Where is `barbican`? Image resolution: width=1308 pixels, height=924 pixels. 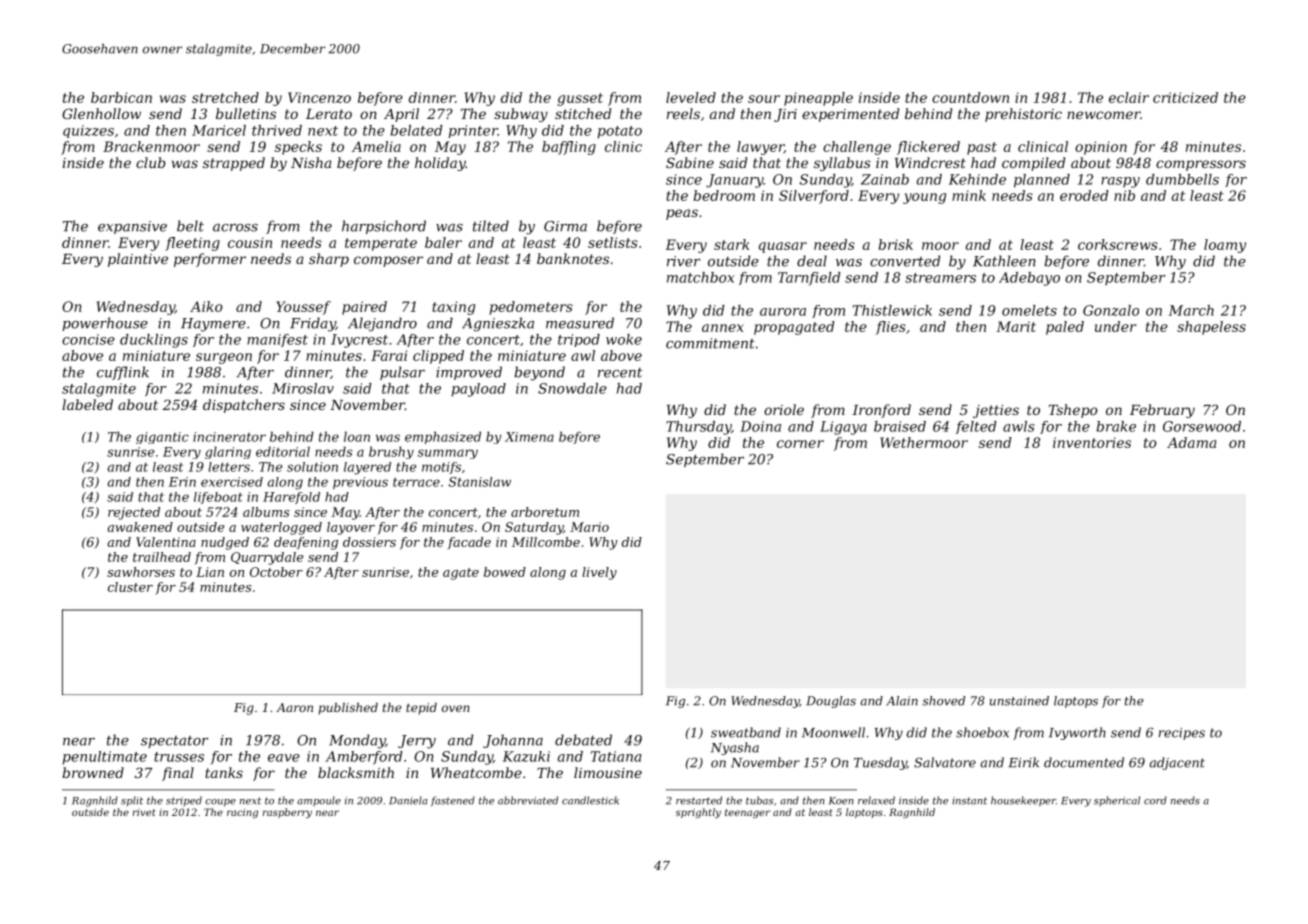 barbican is located at coordinates (121, 97).
